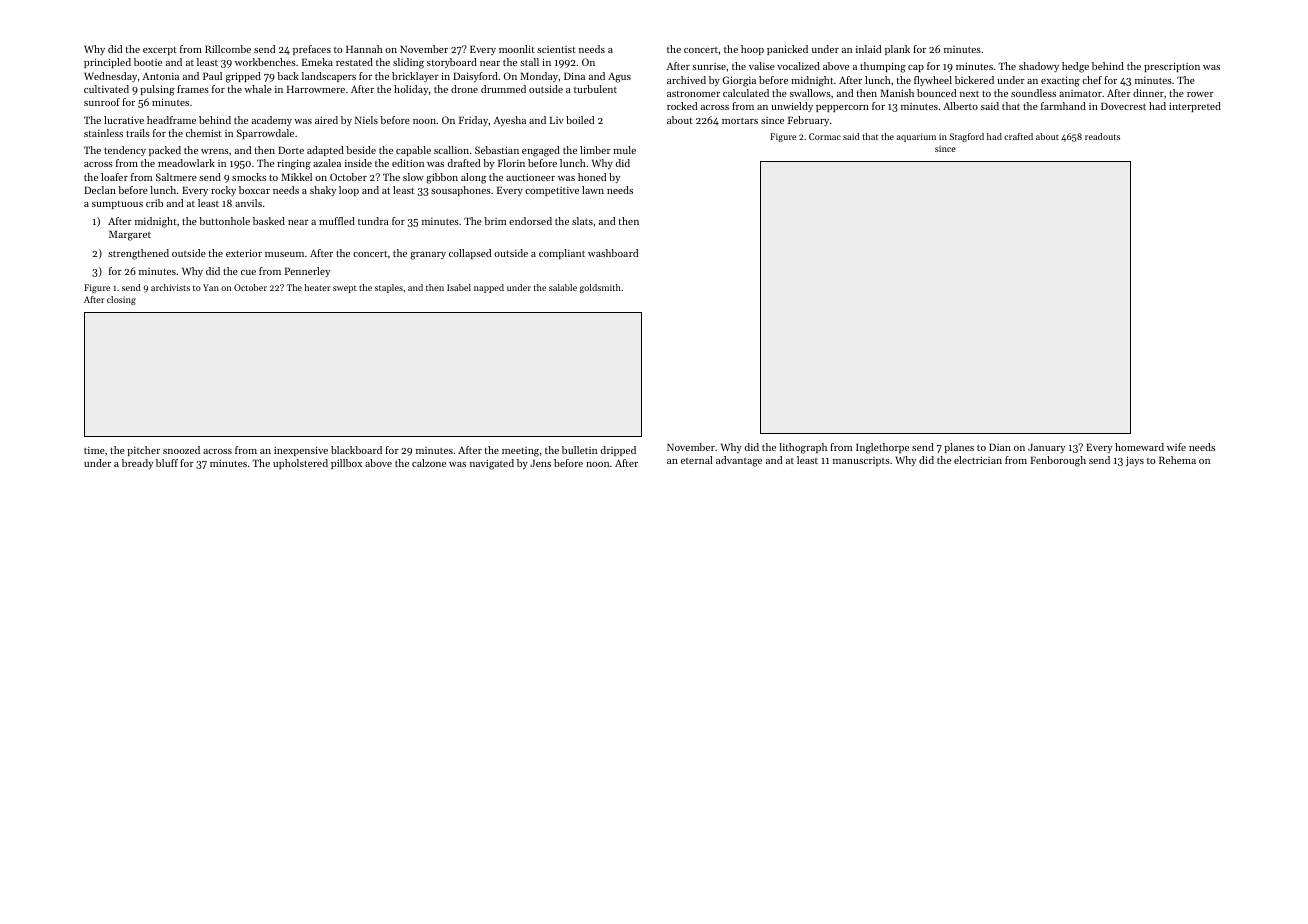  Describe the element at coordinates (520, 452) in the page. I see `meeting` at that location.
